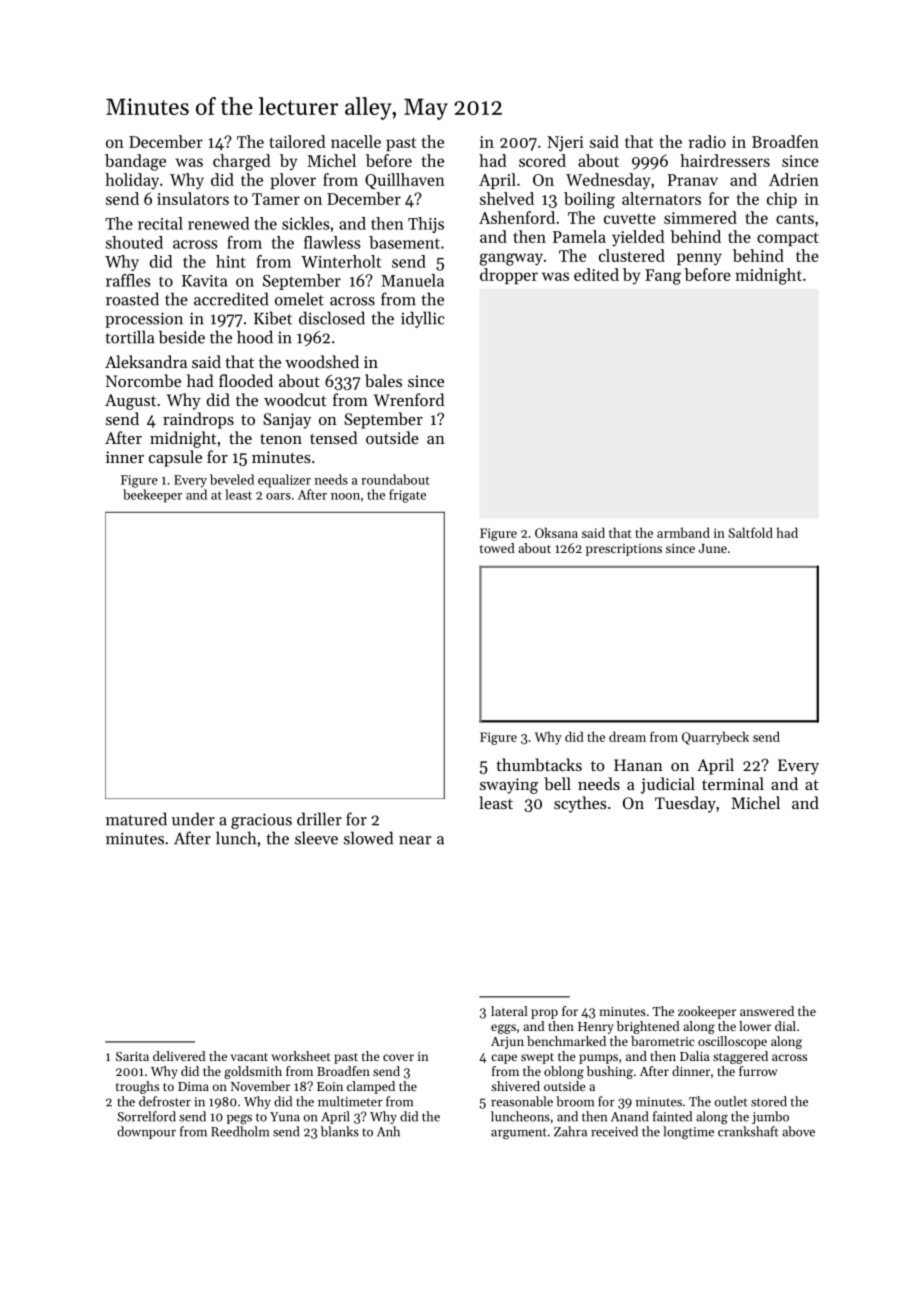 This page has height=1311, width=924. Describe the element at coordinates (707, 141) in the page. I see `radio` at that location.
